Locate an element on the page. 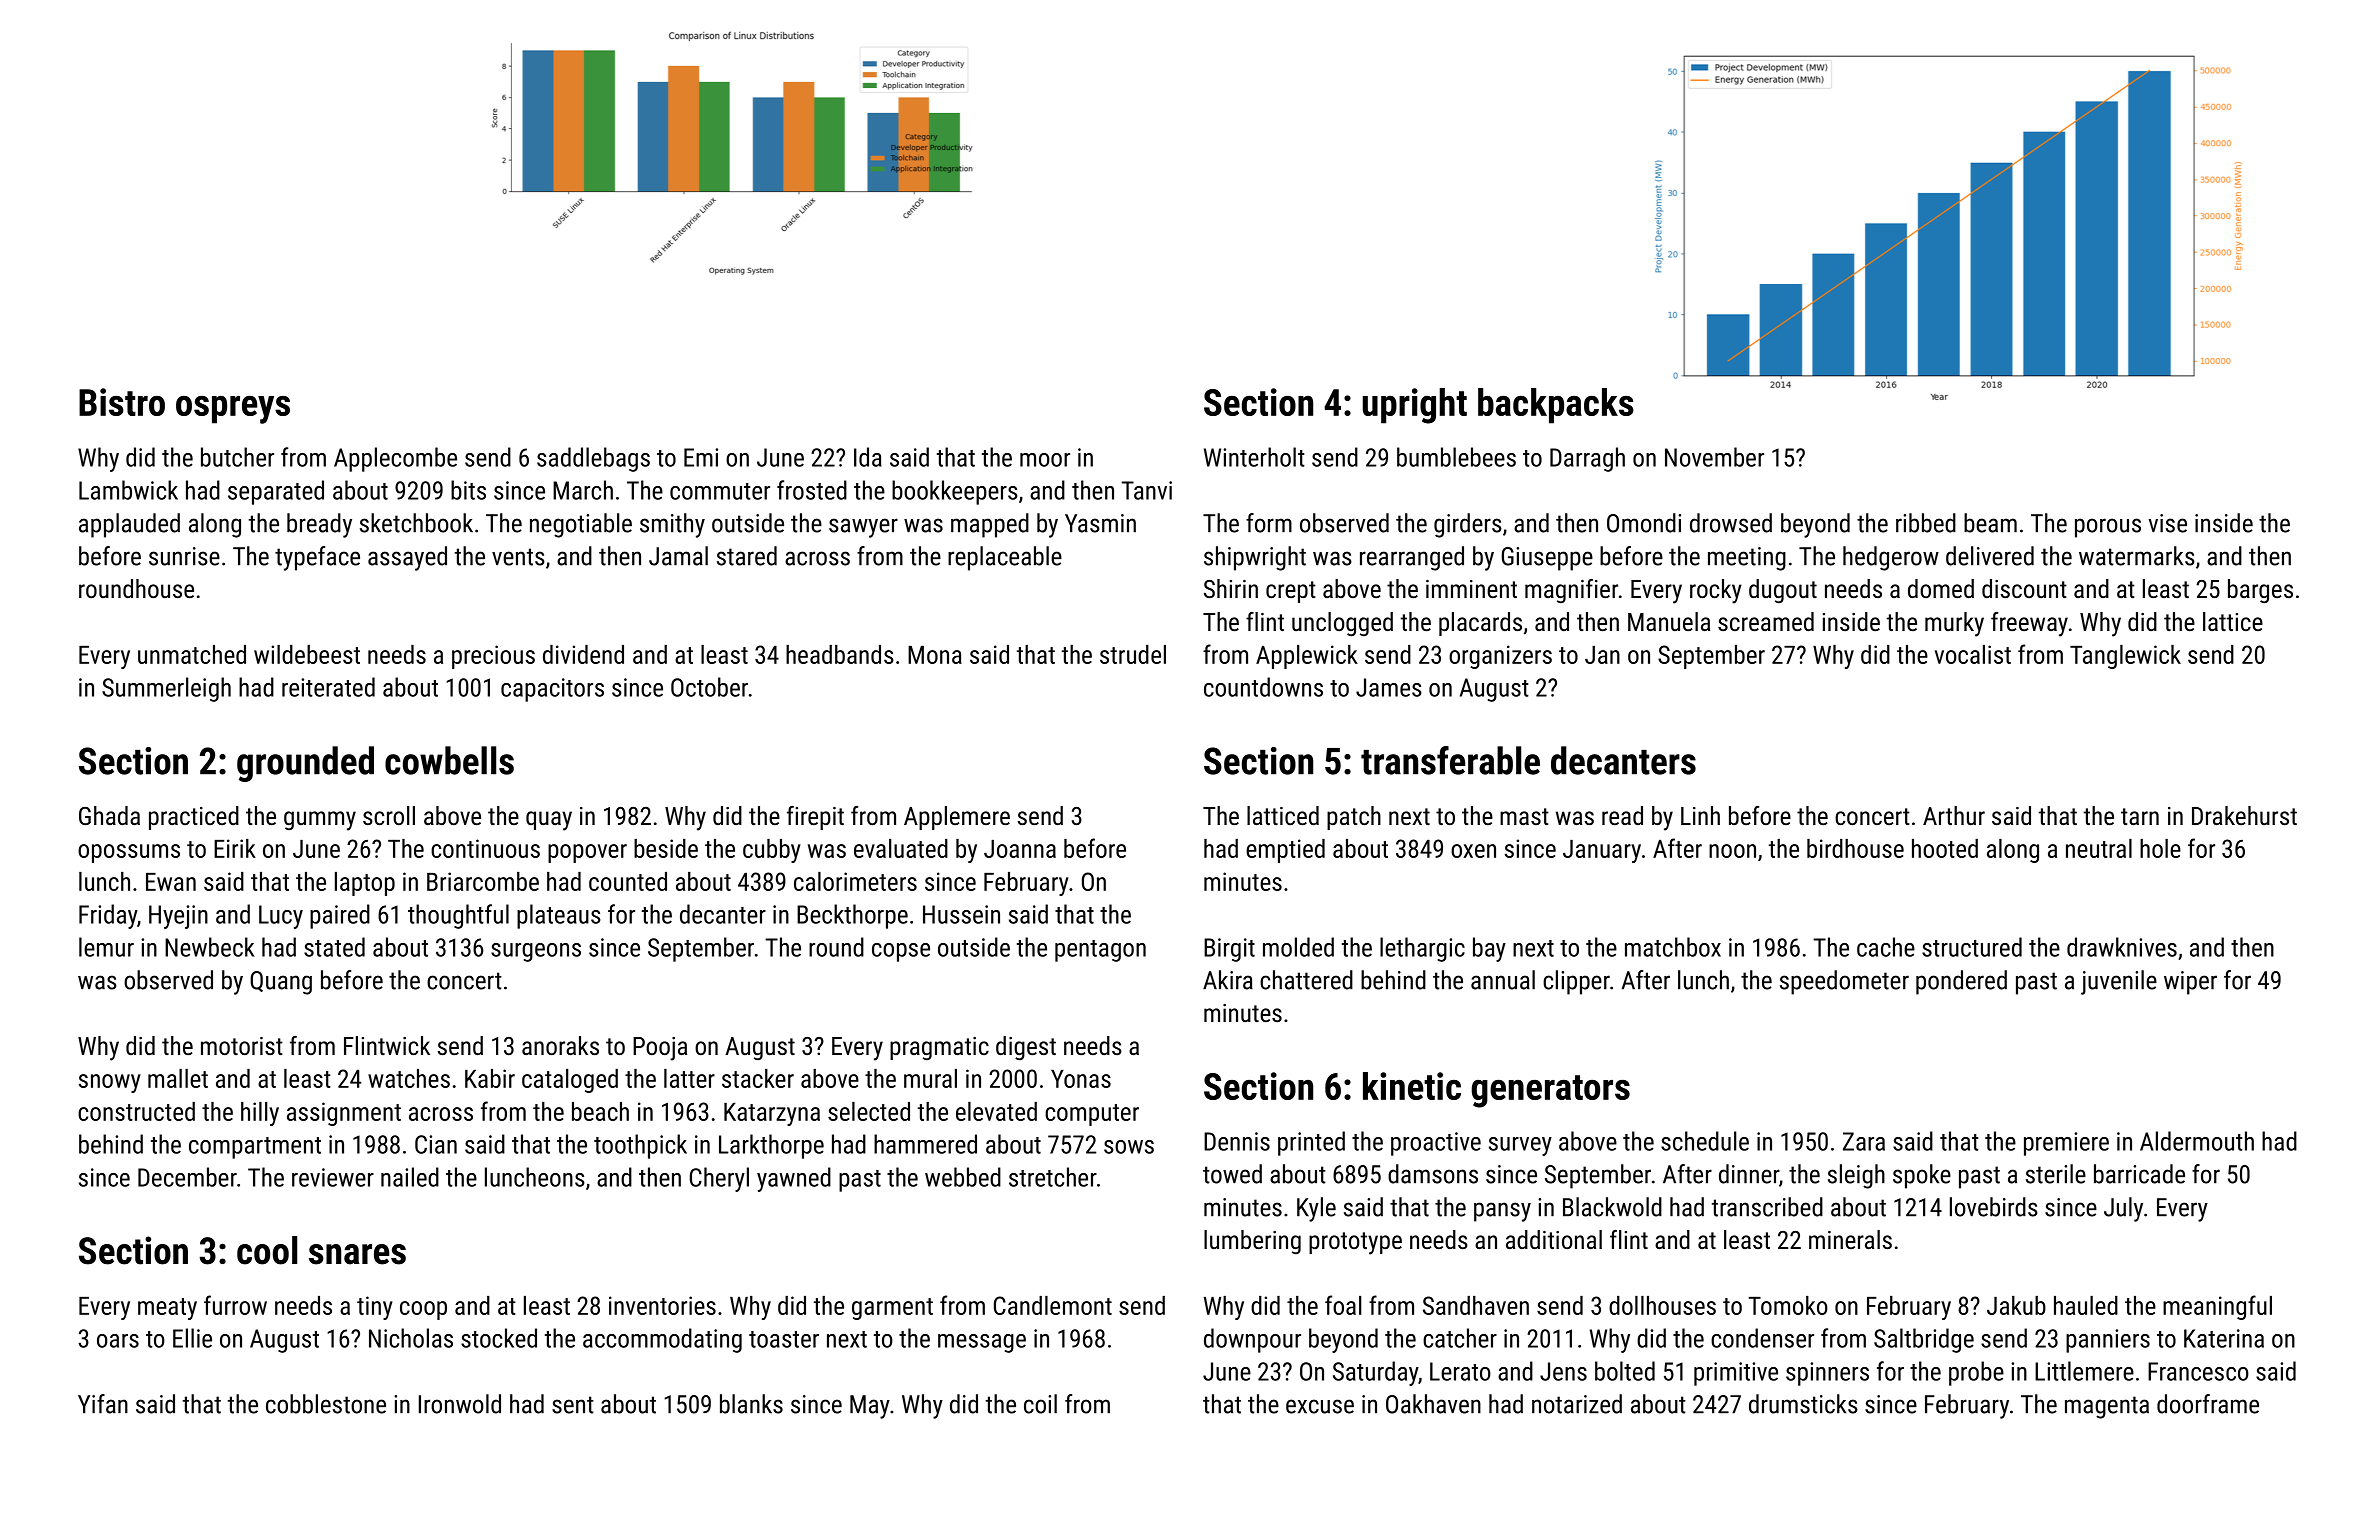 The image size is (2380, 1540). Drakehurst is located at coordinates (2244, 815).
